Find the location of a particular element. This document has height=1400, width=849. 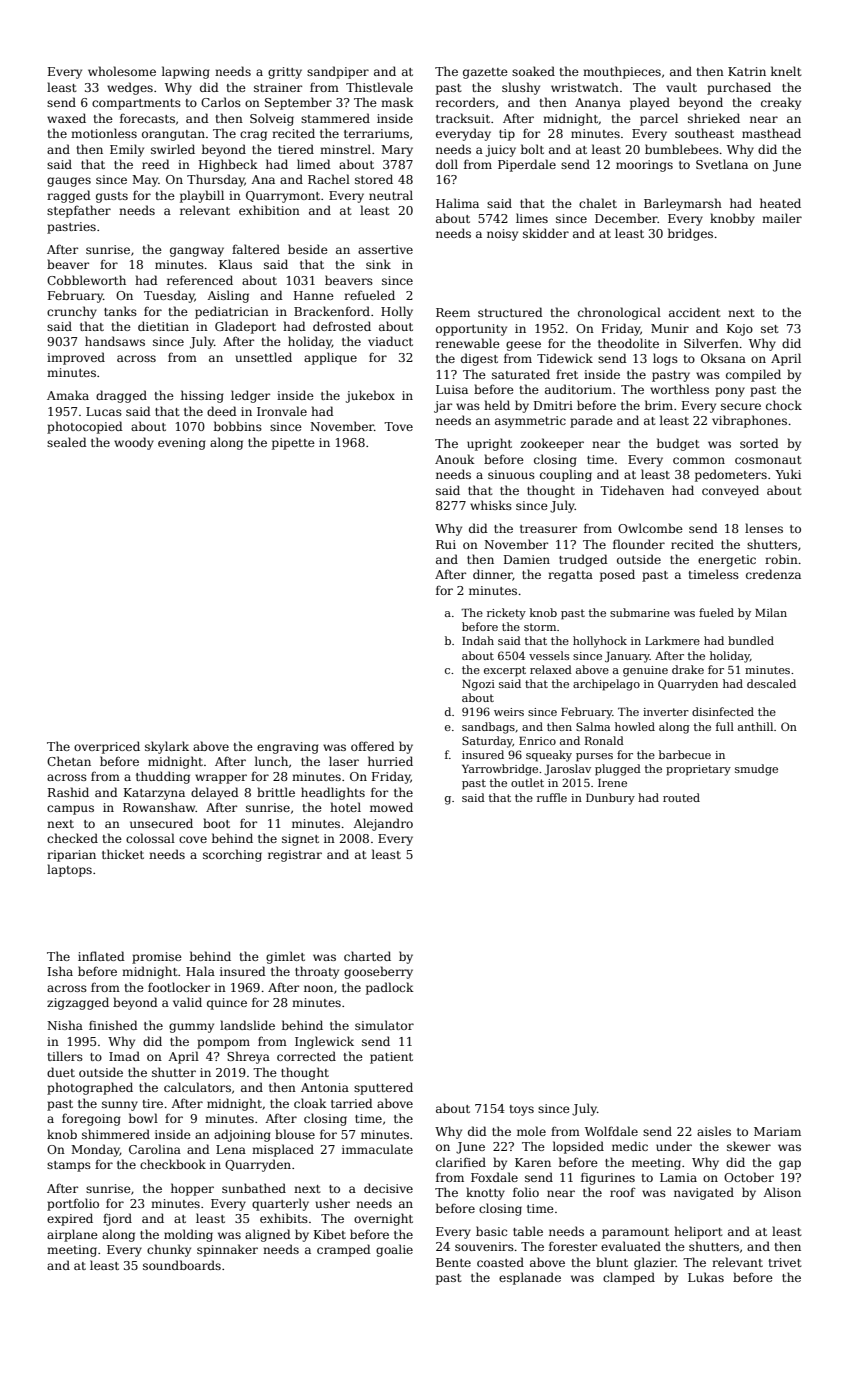

smudge is located at coordinates (756, 770).
